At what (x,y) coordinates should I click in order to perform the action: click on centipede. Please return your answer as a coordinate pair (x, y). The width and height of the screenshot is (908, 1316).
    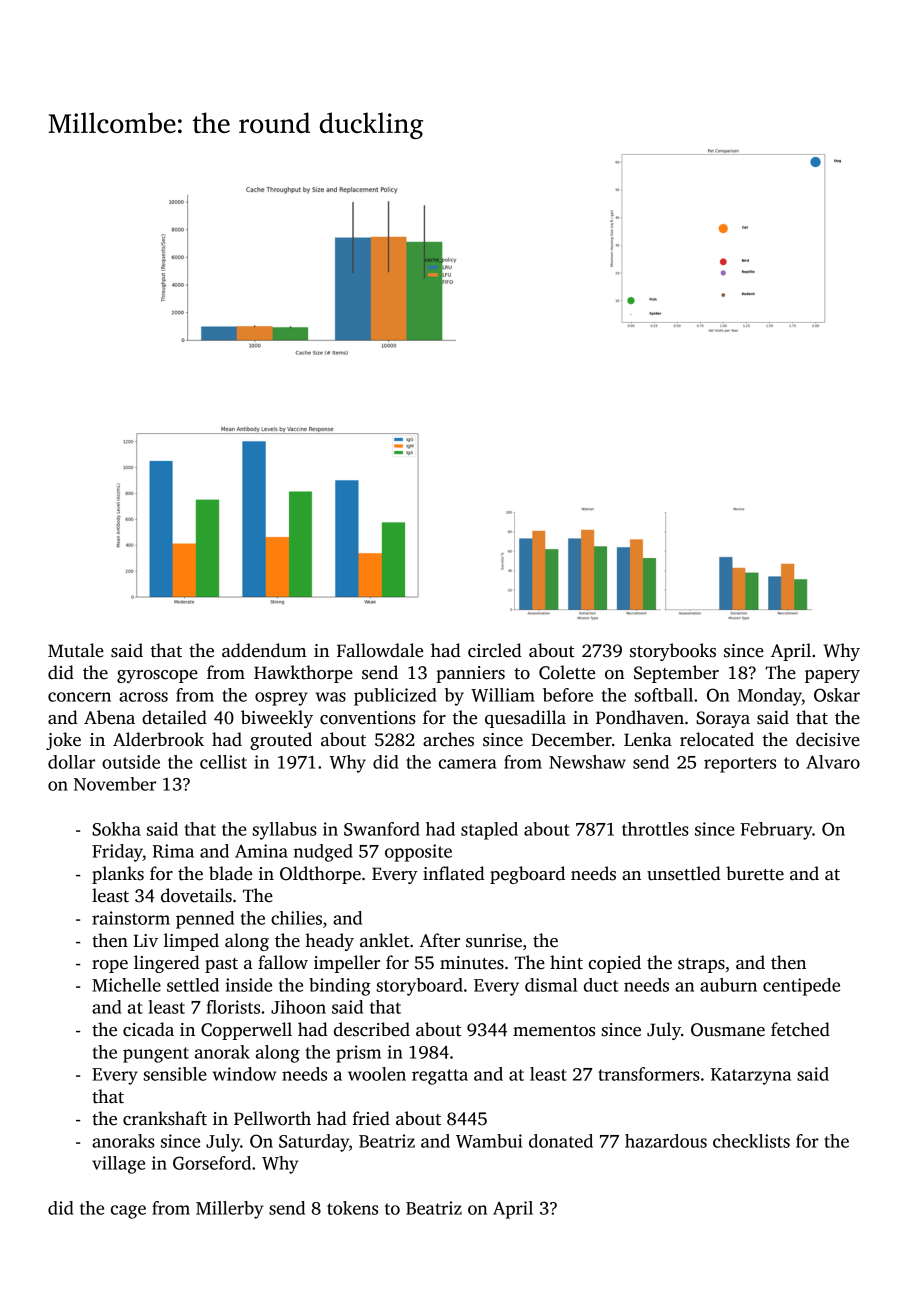
    Looking at the image, I should click on (801, 987).
